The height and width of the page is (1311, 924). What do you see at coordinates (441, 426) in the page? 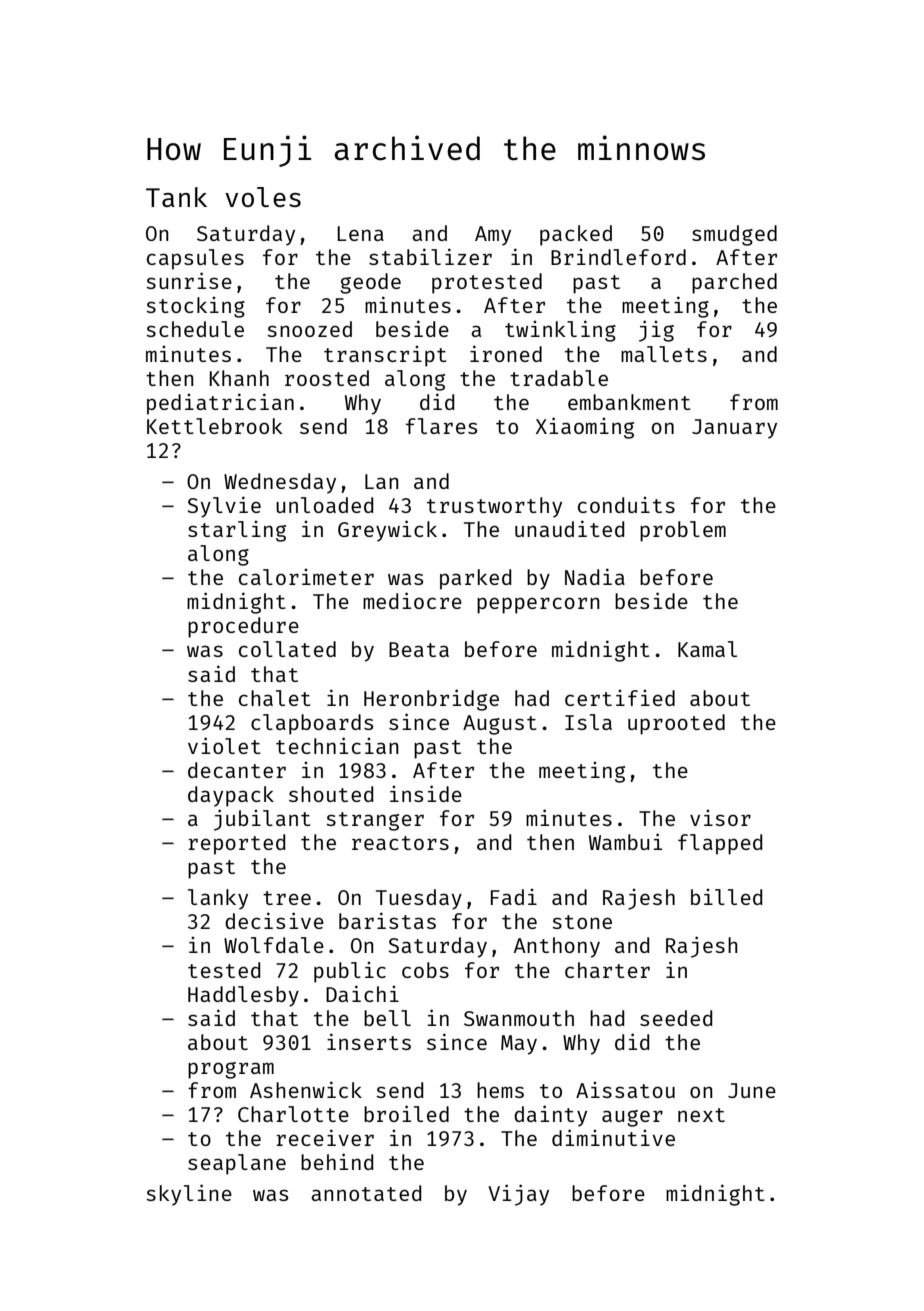
I see `flares` at bounding box center [441, 426].
